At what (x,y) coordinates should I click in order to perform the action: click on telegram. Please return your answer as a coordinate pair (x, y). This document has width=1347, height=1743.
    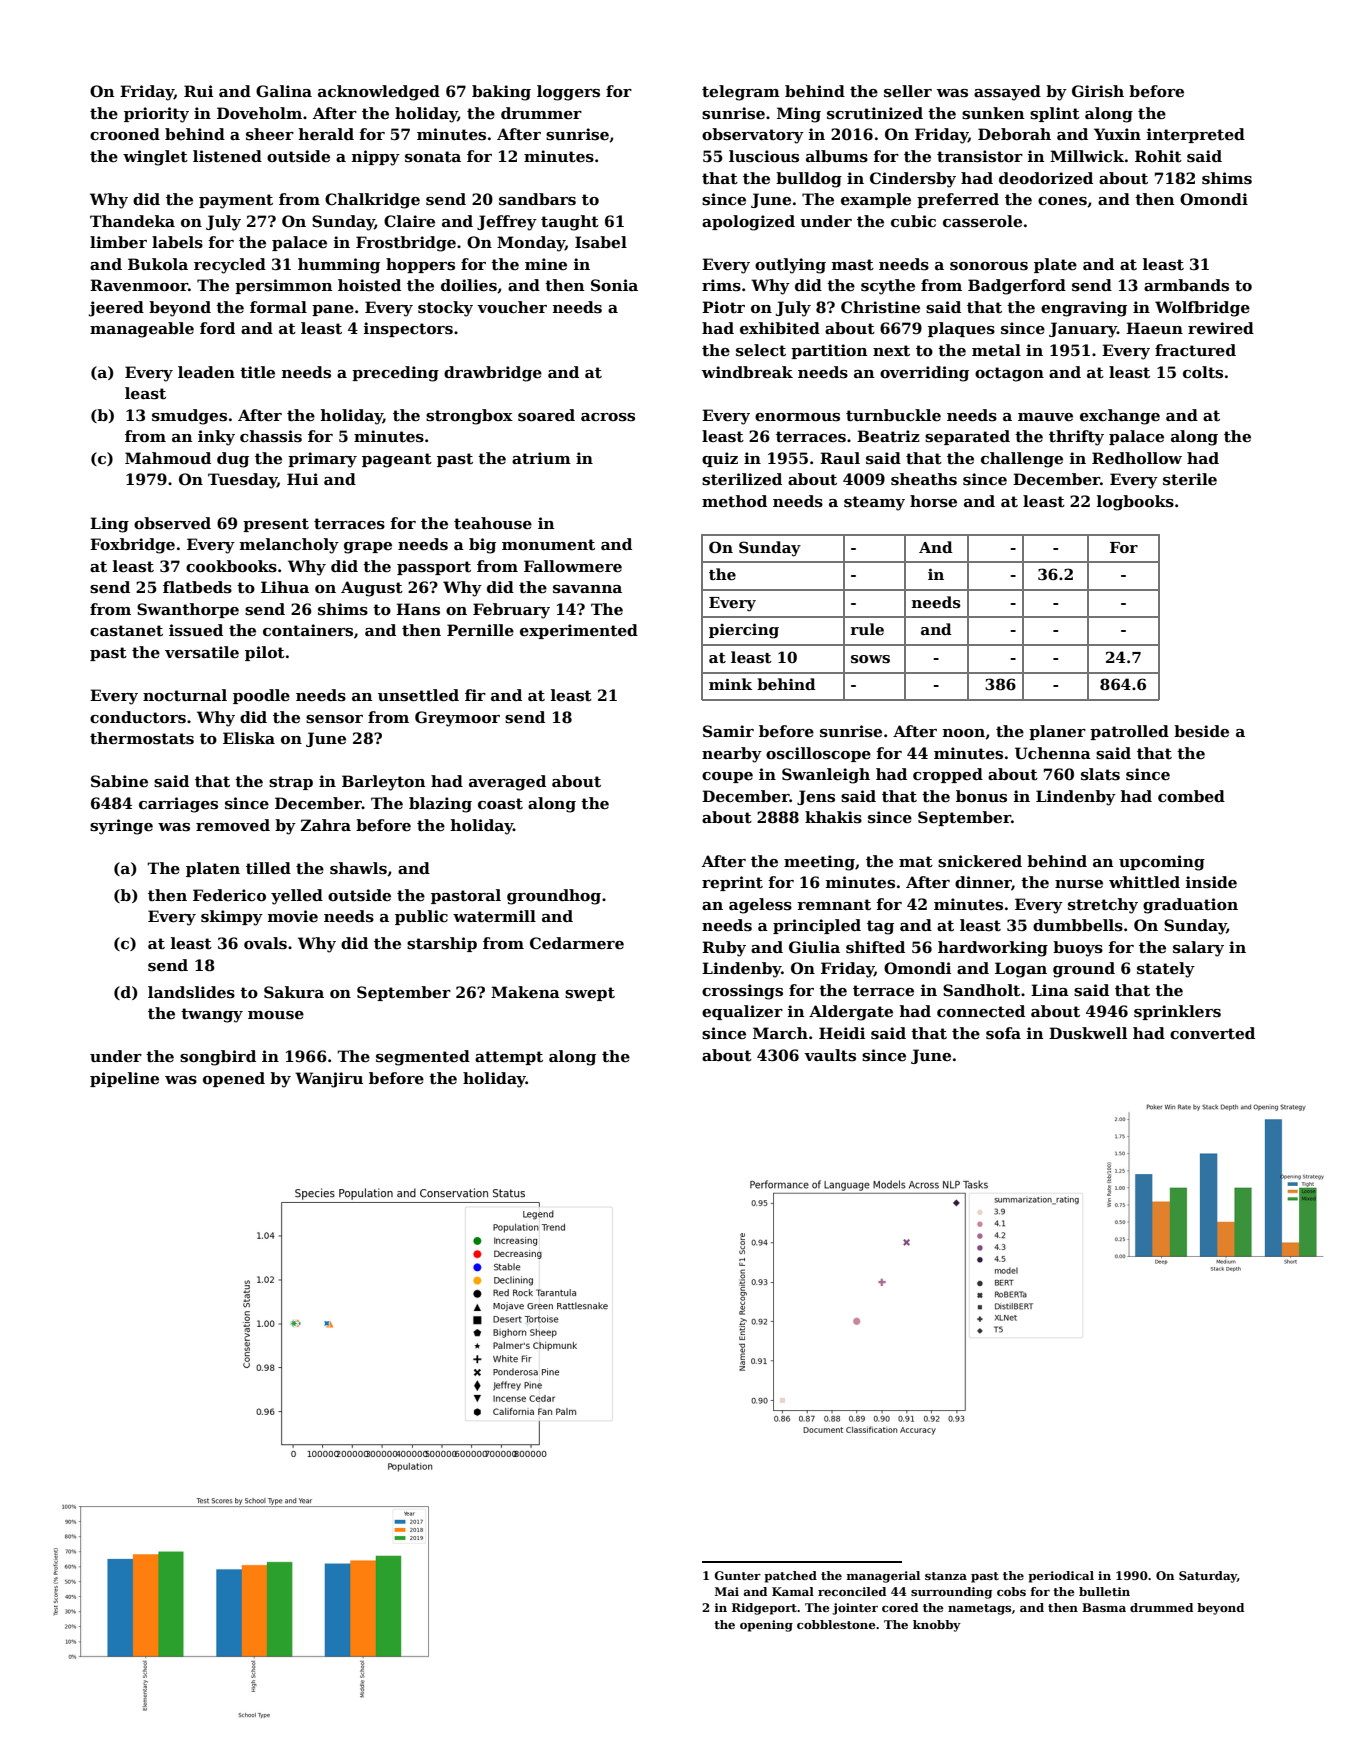
    Looking at the image, I should click on (741, 93).
